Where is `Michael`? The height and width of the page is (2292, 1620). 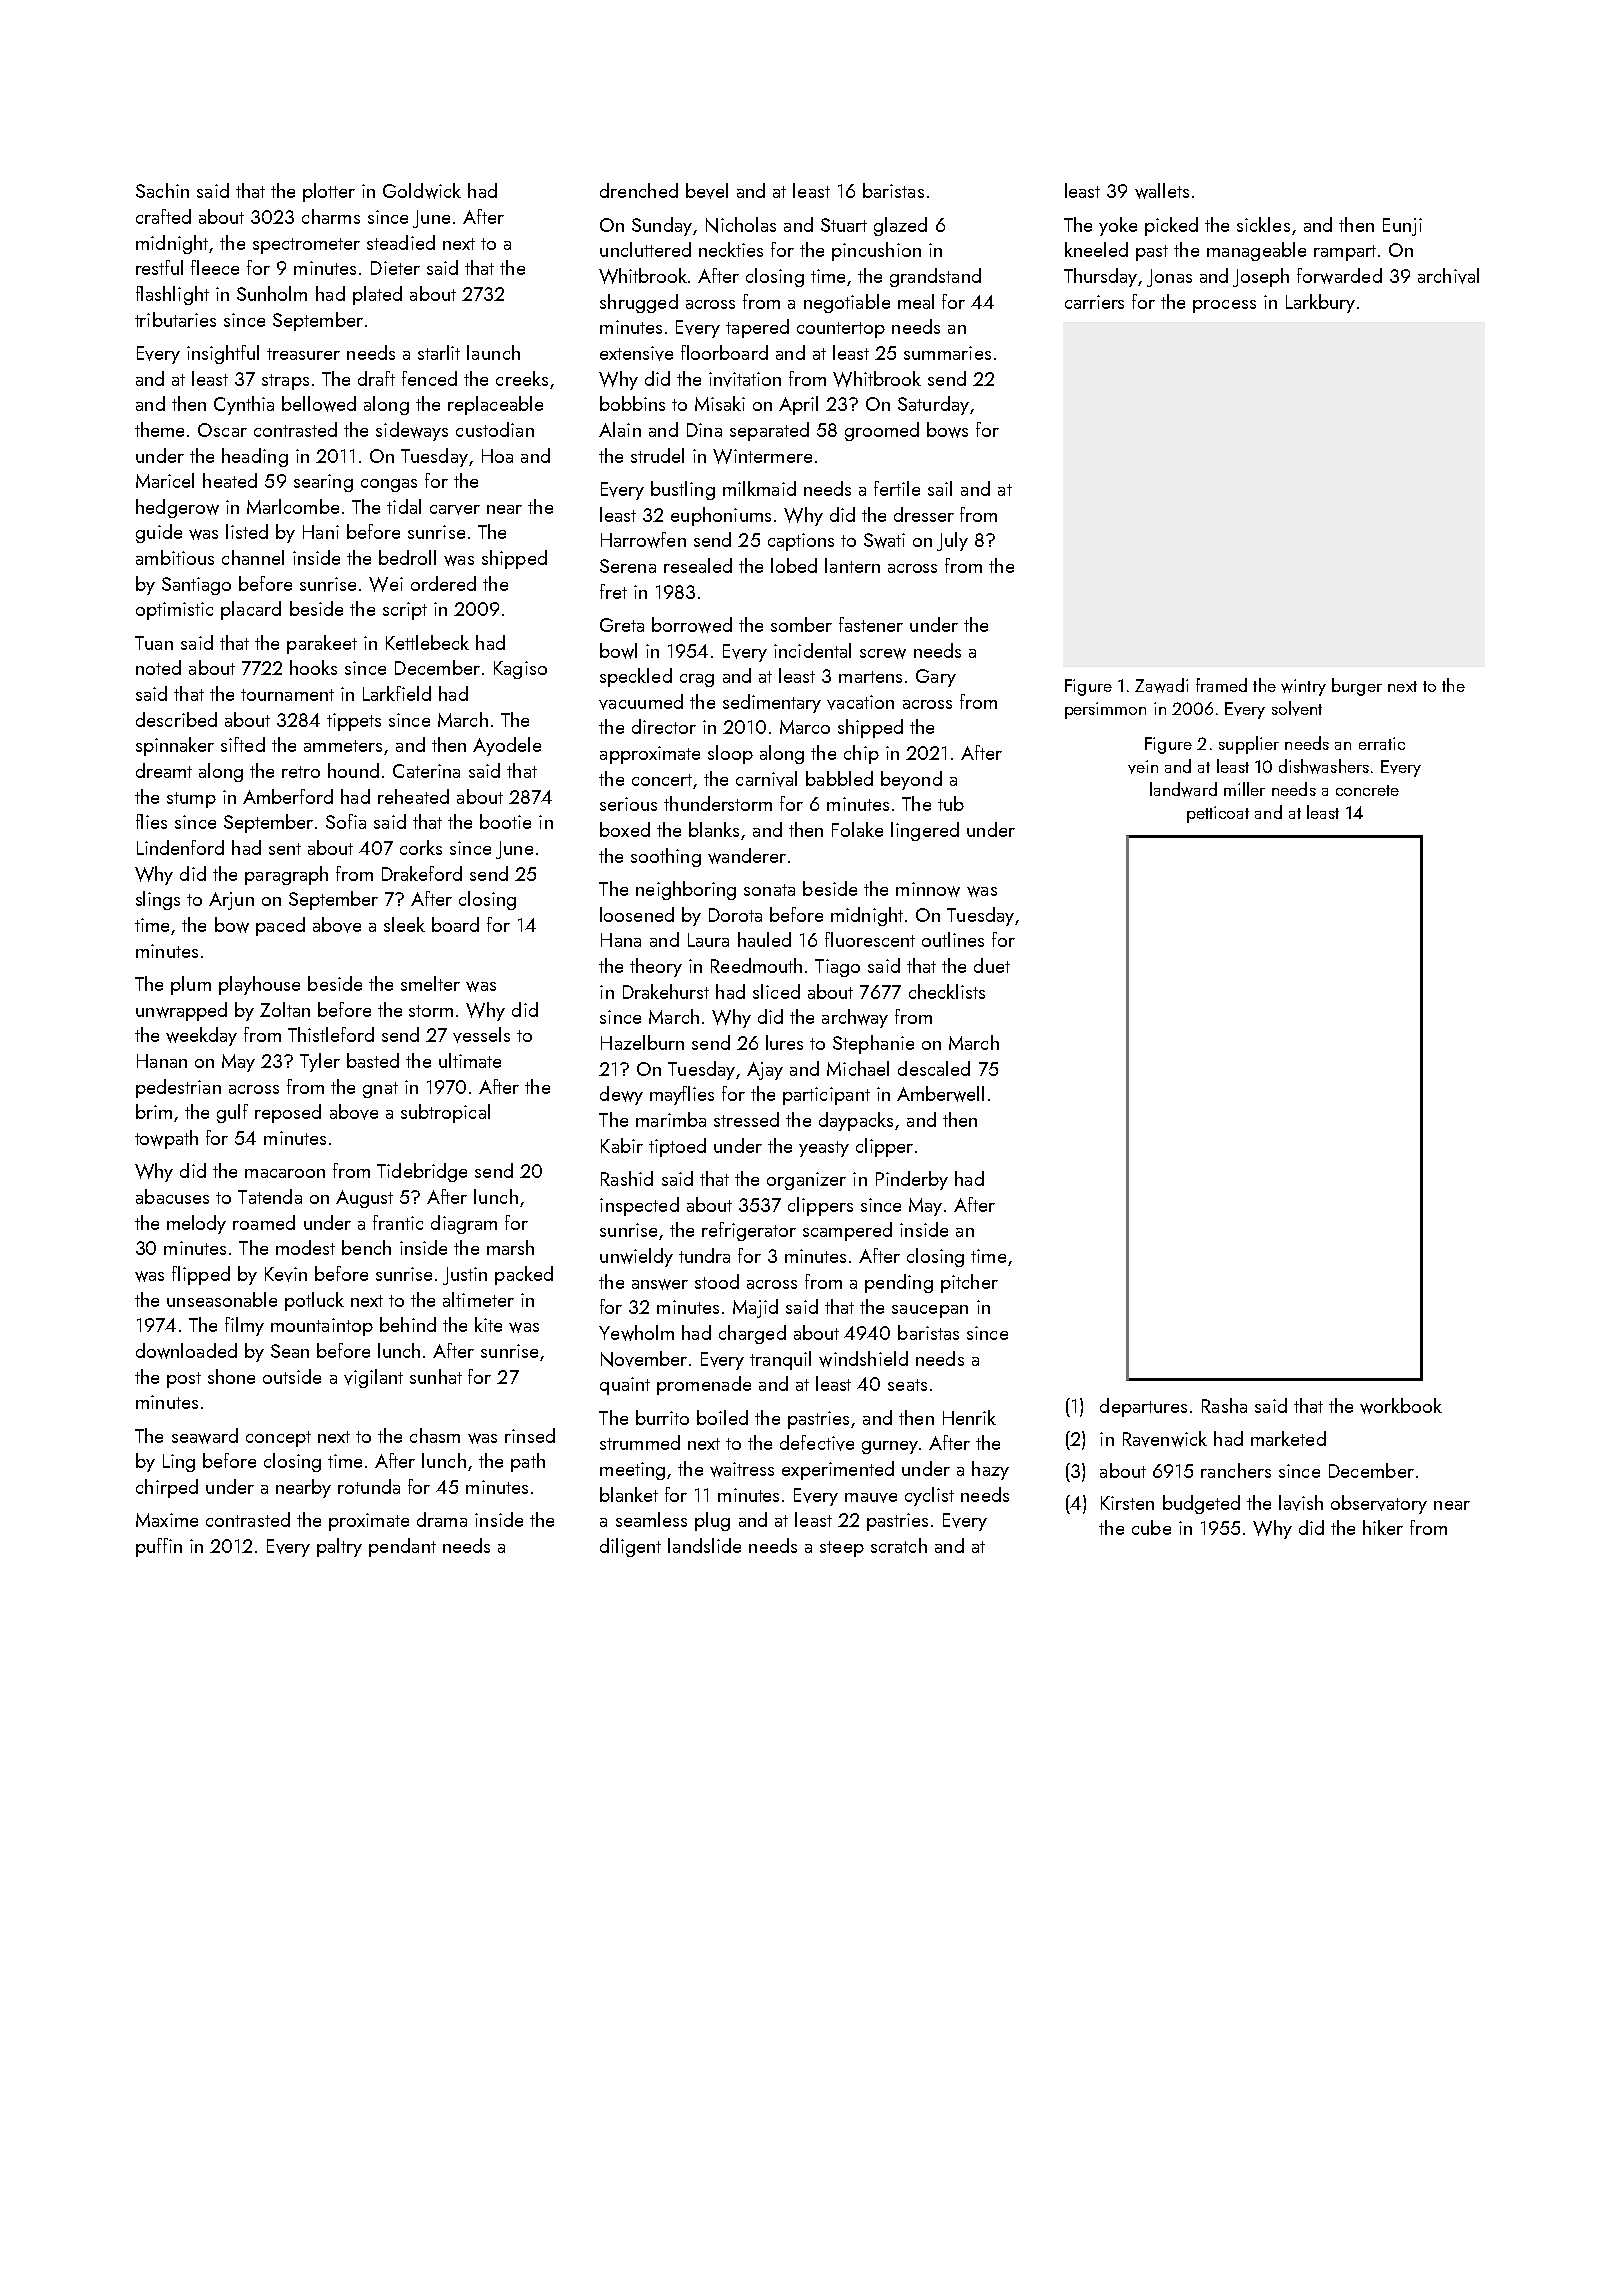
Michael is located at coordinates (858, 1068).
